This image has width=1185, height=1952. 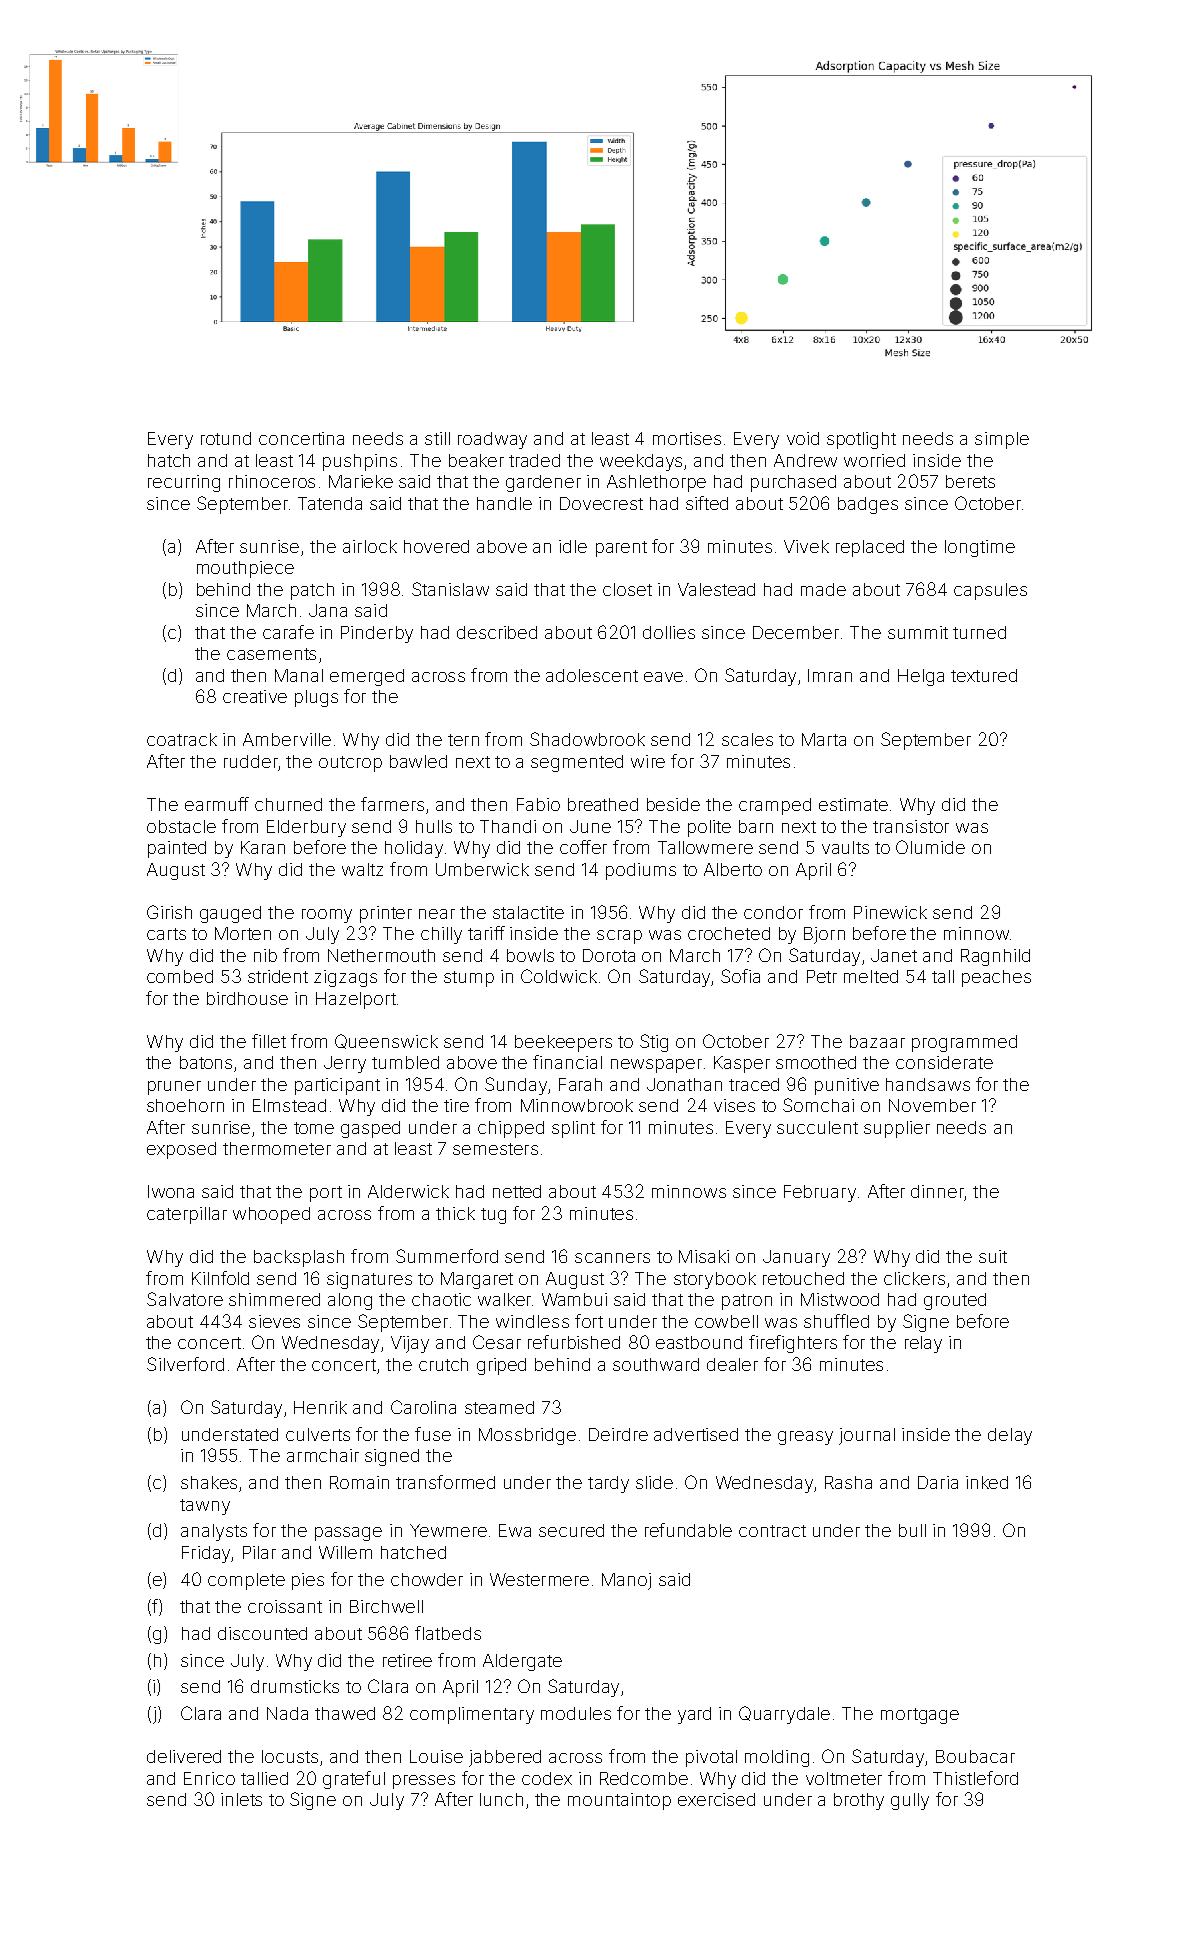 I want to click on delay, so click(x=1010, y=1436).
